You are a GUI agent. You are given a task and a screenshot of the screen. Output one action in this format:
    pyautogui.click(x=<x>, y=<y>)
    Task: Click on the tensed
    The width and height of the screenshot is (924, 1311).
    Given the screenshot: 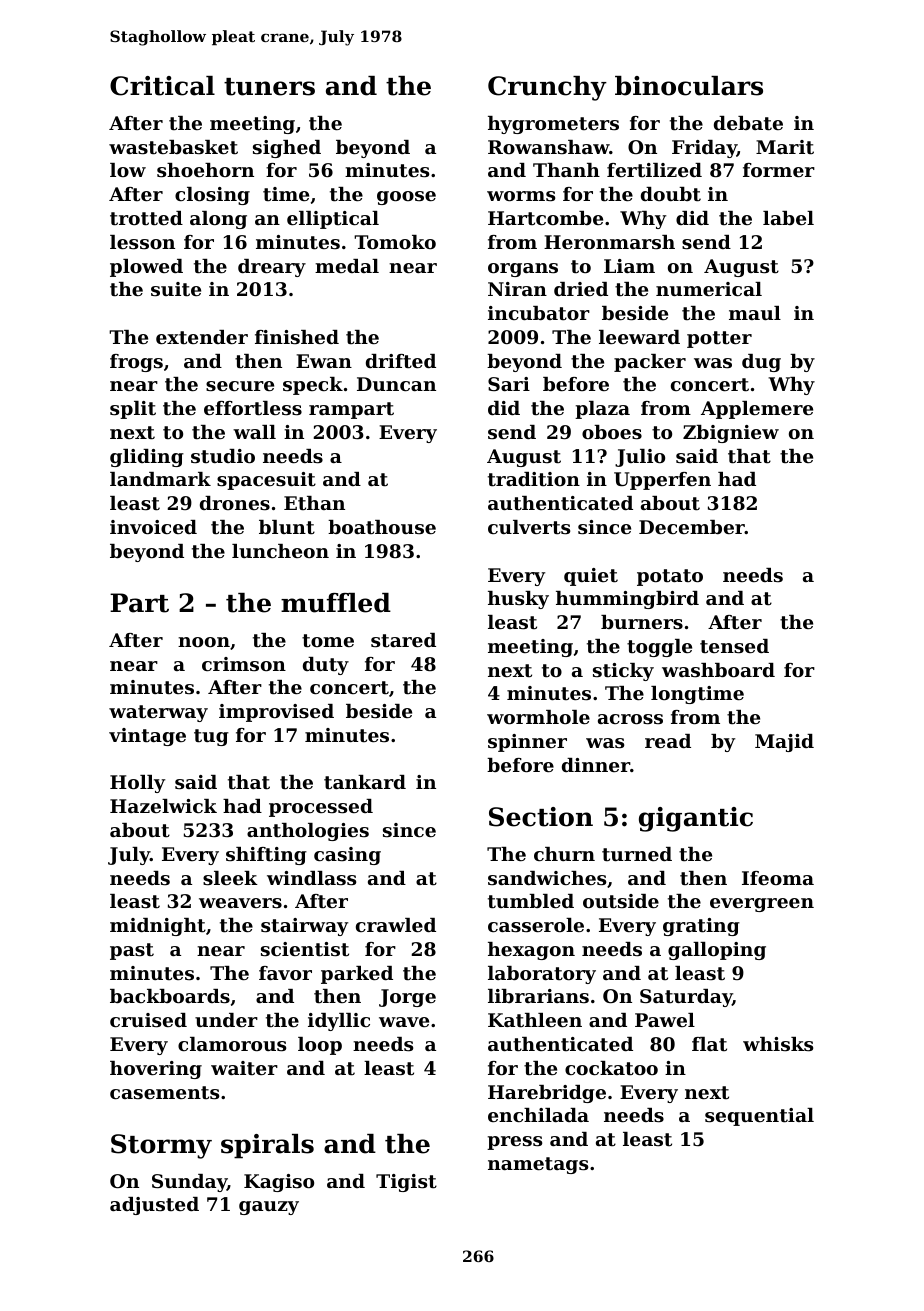 What is the action you would take?
    pyautogui.click(x=734, y=646)
